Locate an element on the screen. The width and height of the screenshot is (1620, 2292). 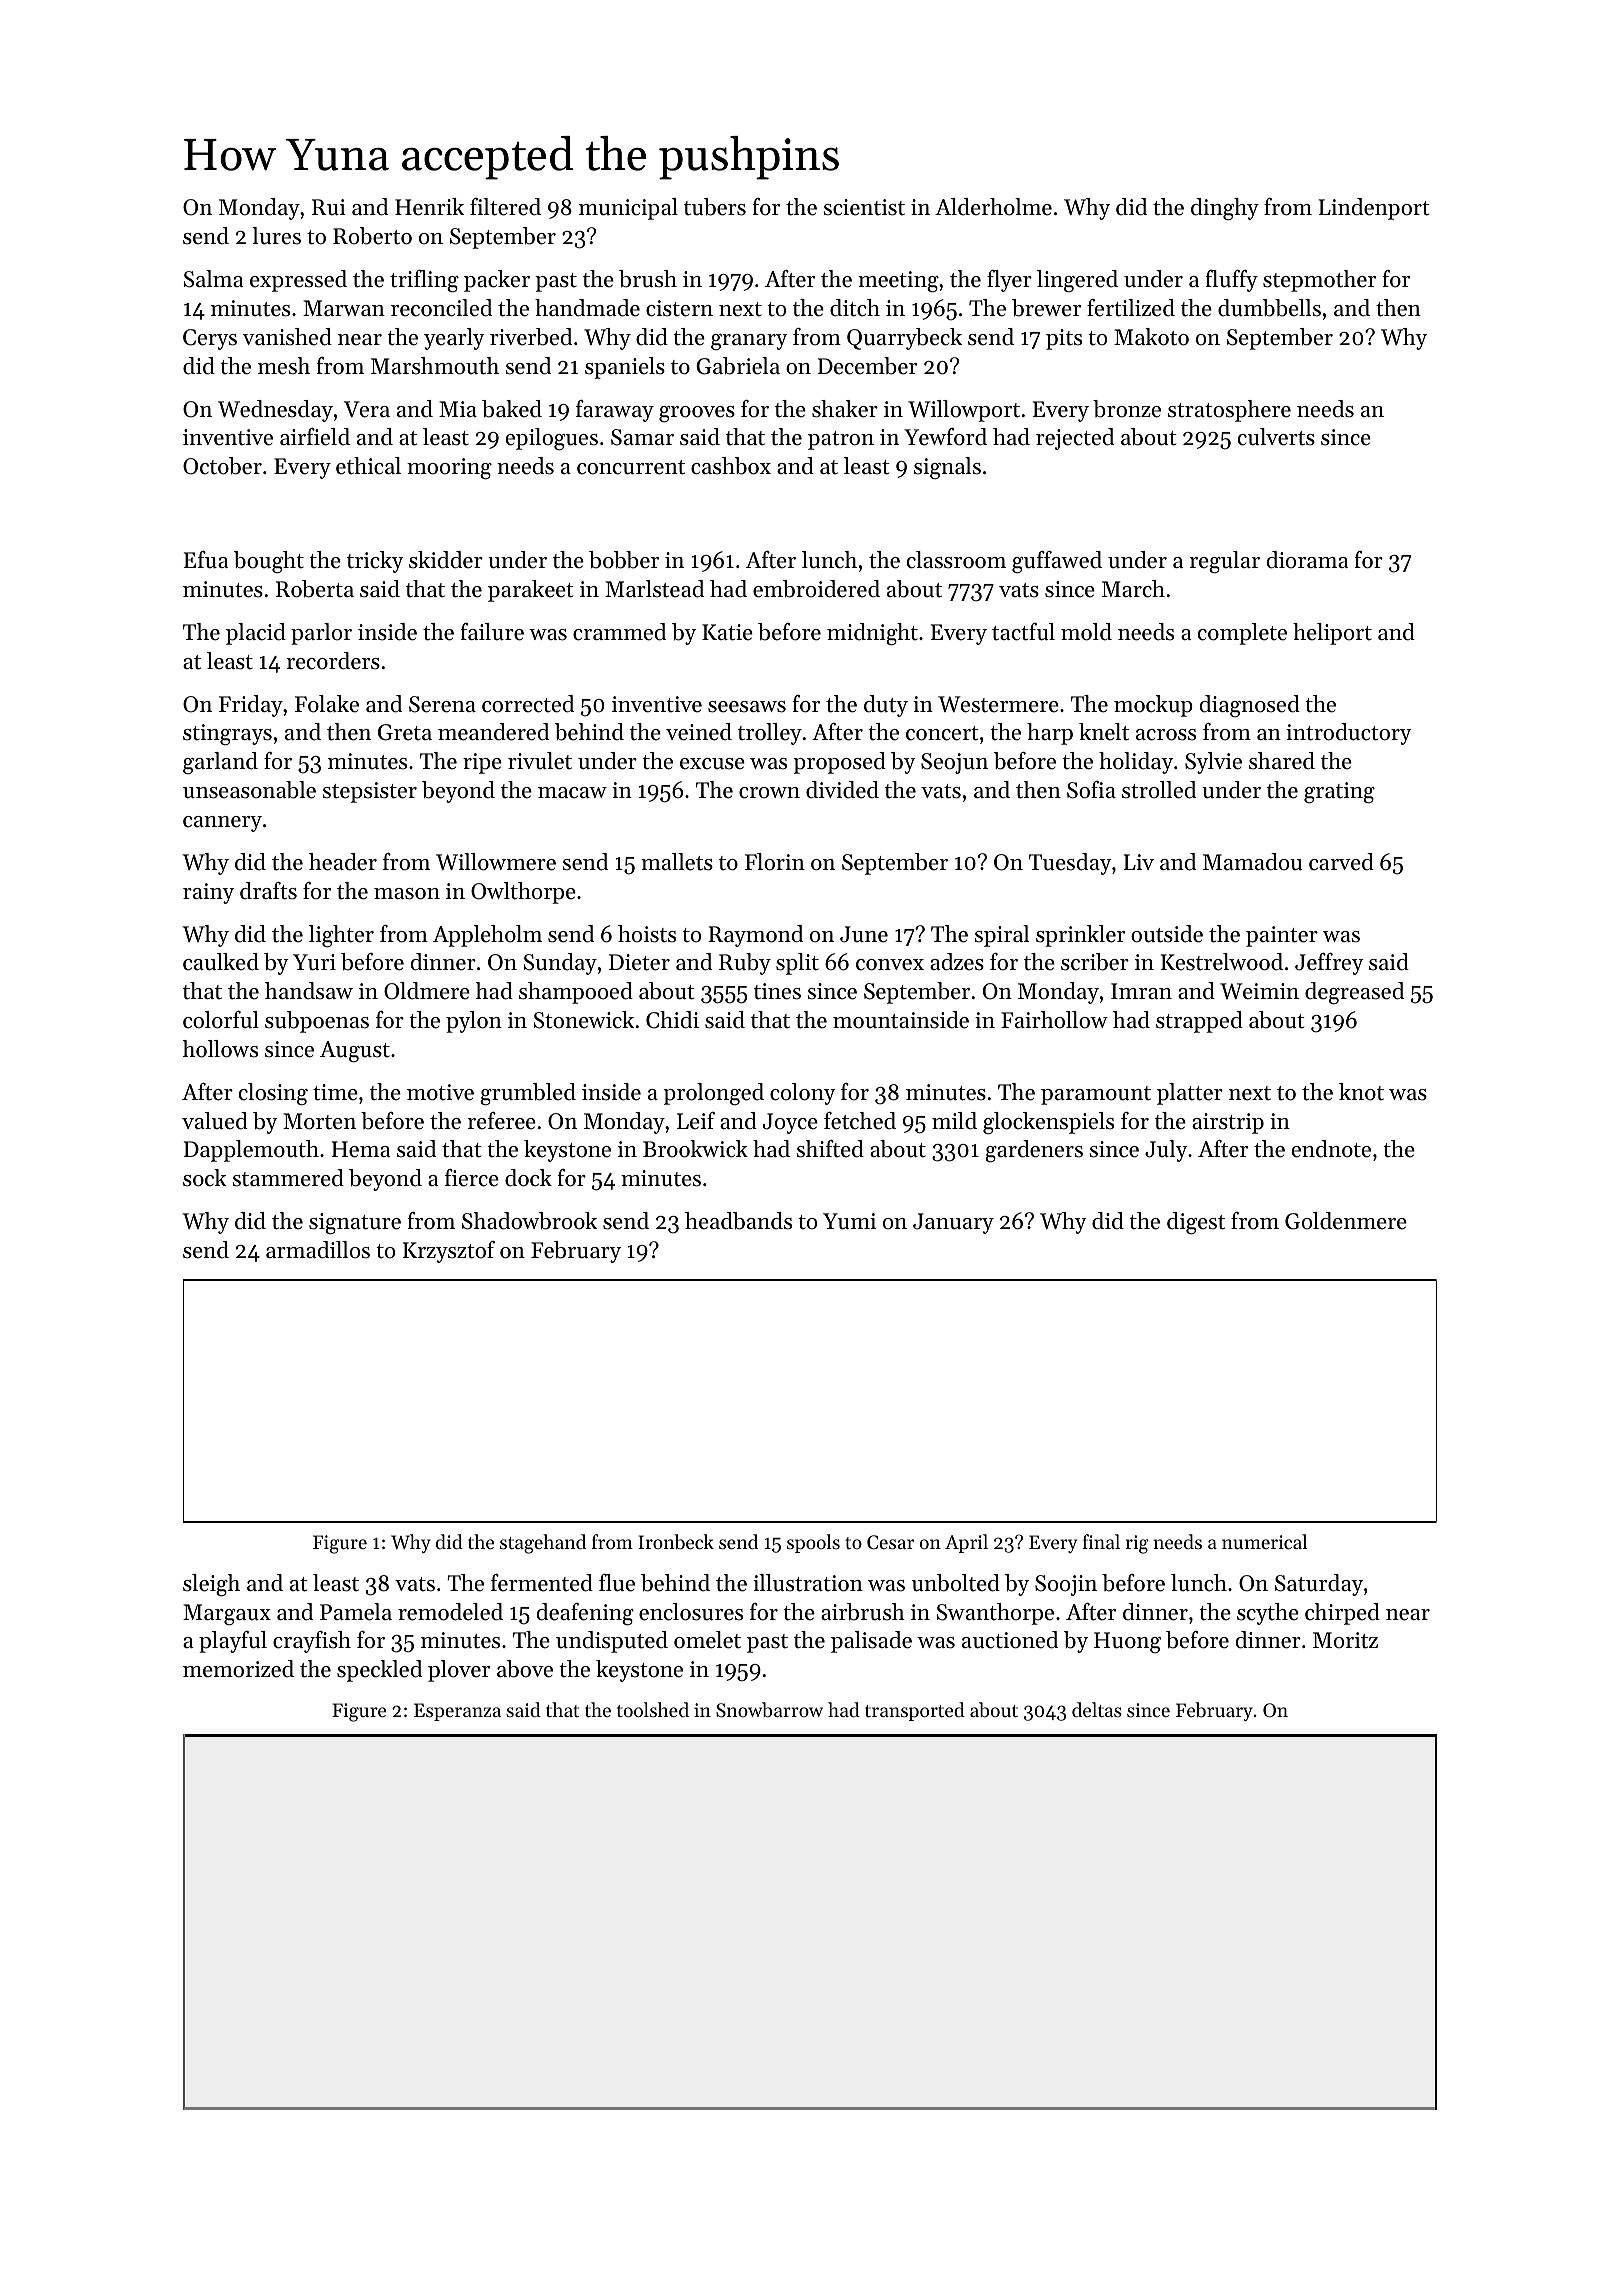
ditch is located at coordinates (855, 308).
